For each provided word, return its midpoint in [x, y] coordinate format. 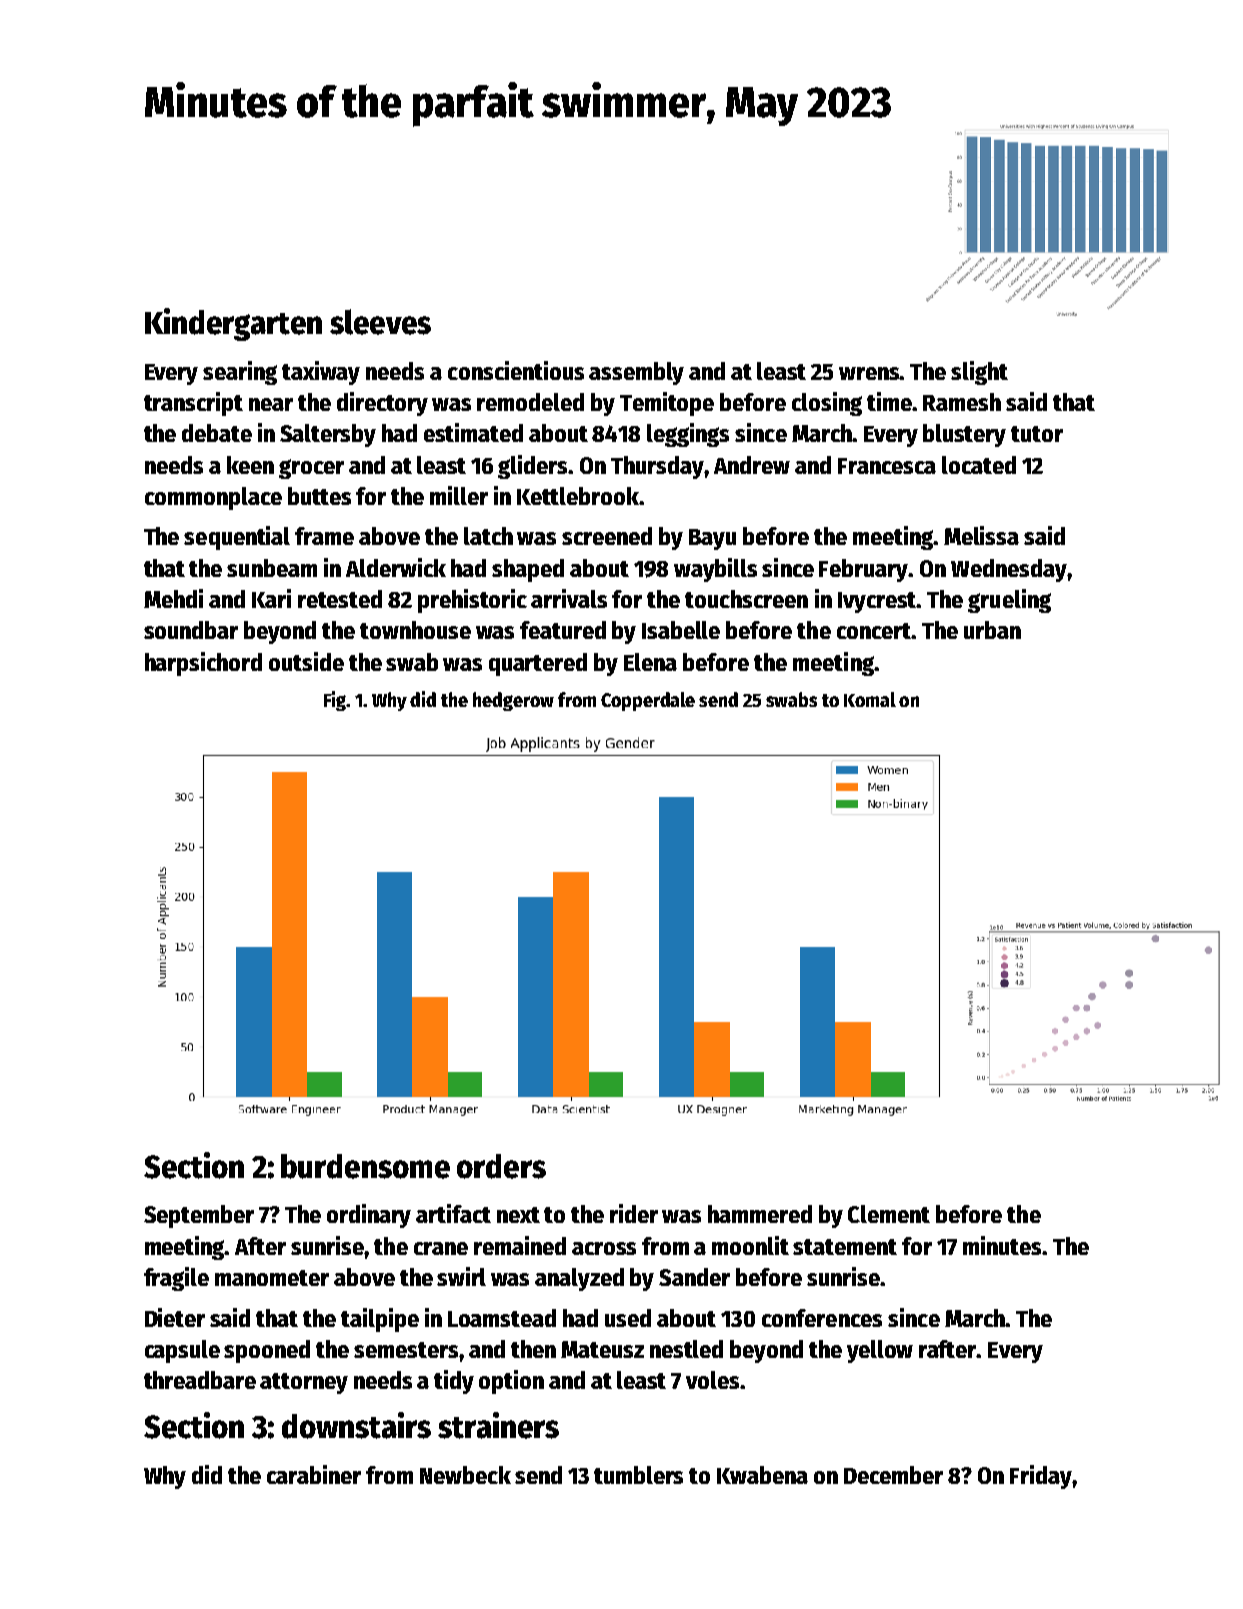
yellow [880, 1351]
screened [607, 536]
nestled [686, 1349]
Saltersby [328, 435]
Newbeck [465, 1475]
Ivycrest [877, 602]
